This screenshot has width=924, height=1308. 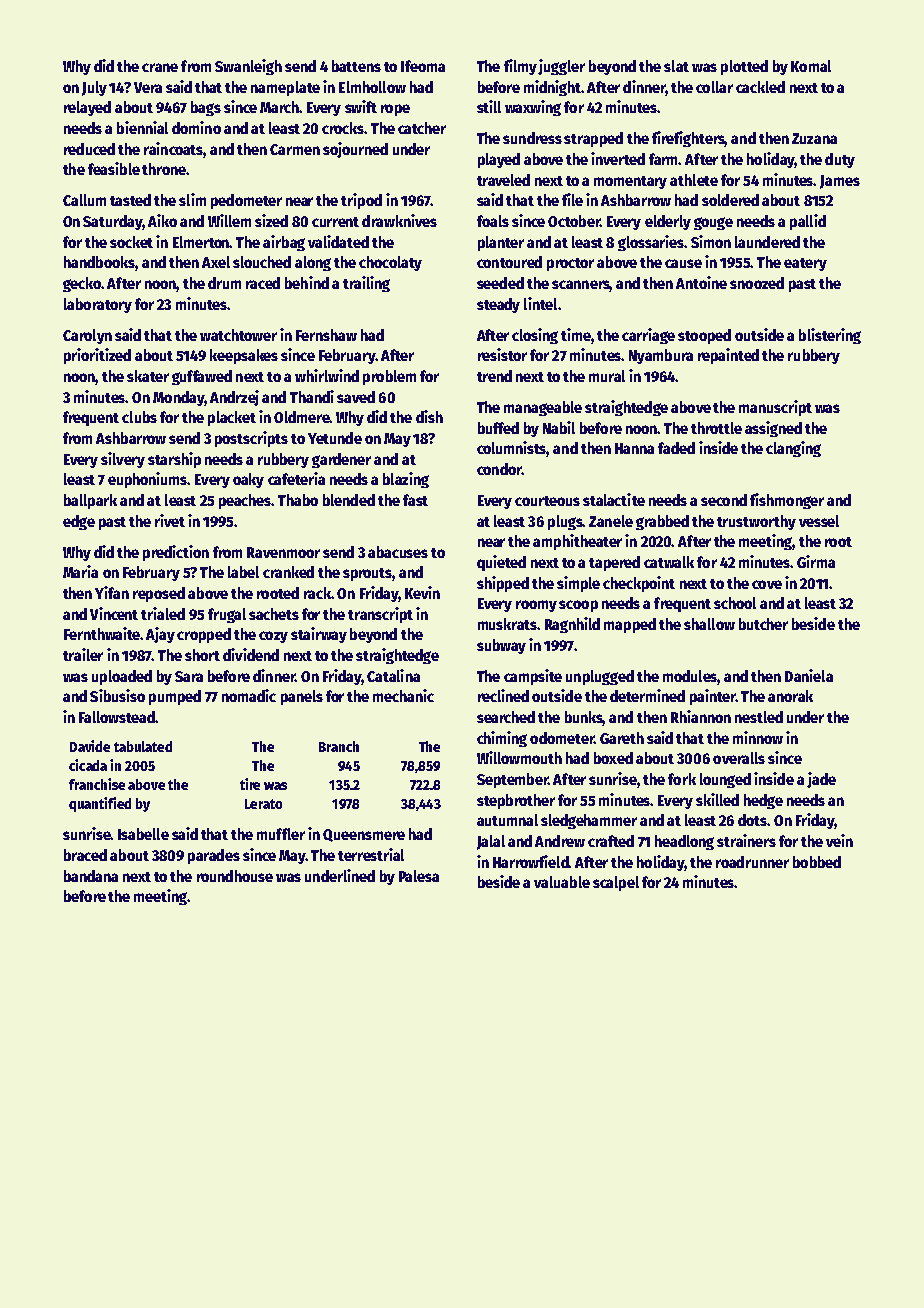 What do you see at coordinates (243, 572) in the screenshot?
I see `label` at bounding box center [243, 572].
